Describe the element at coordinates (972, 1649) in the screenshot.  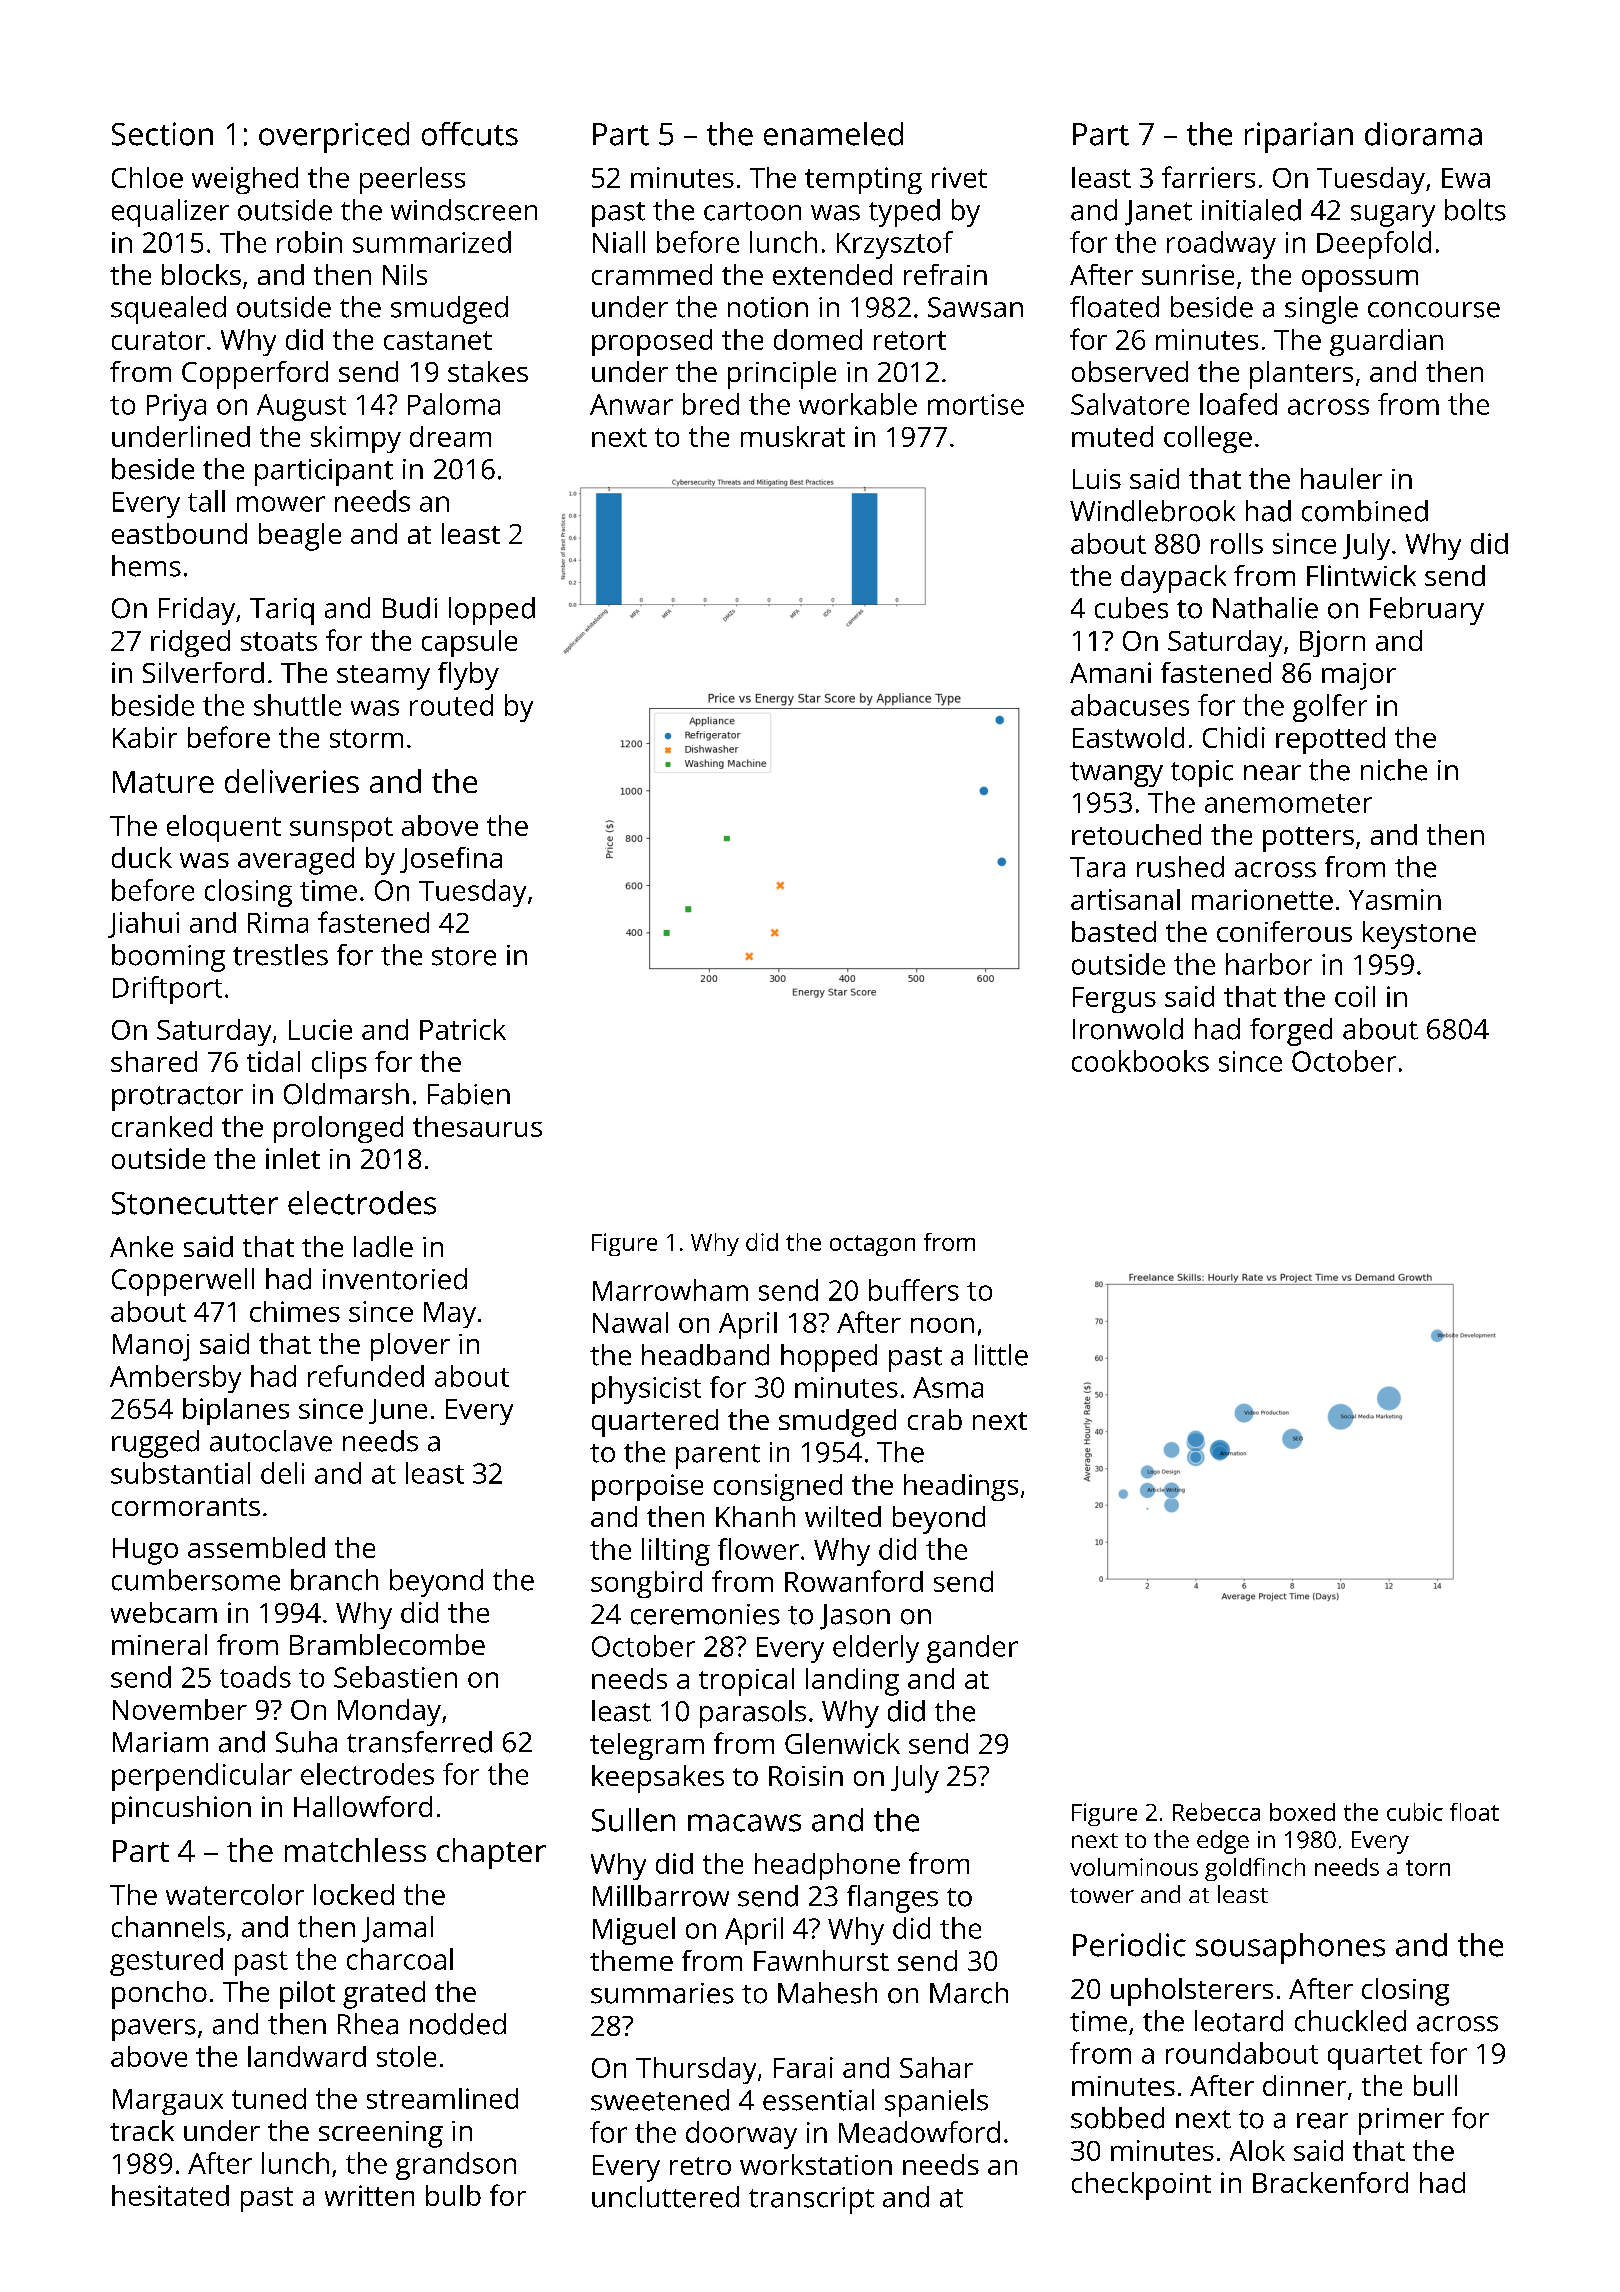
I see `gander` at that location.
